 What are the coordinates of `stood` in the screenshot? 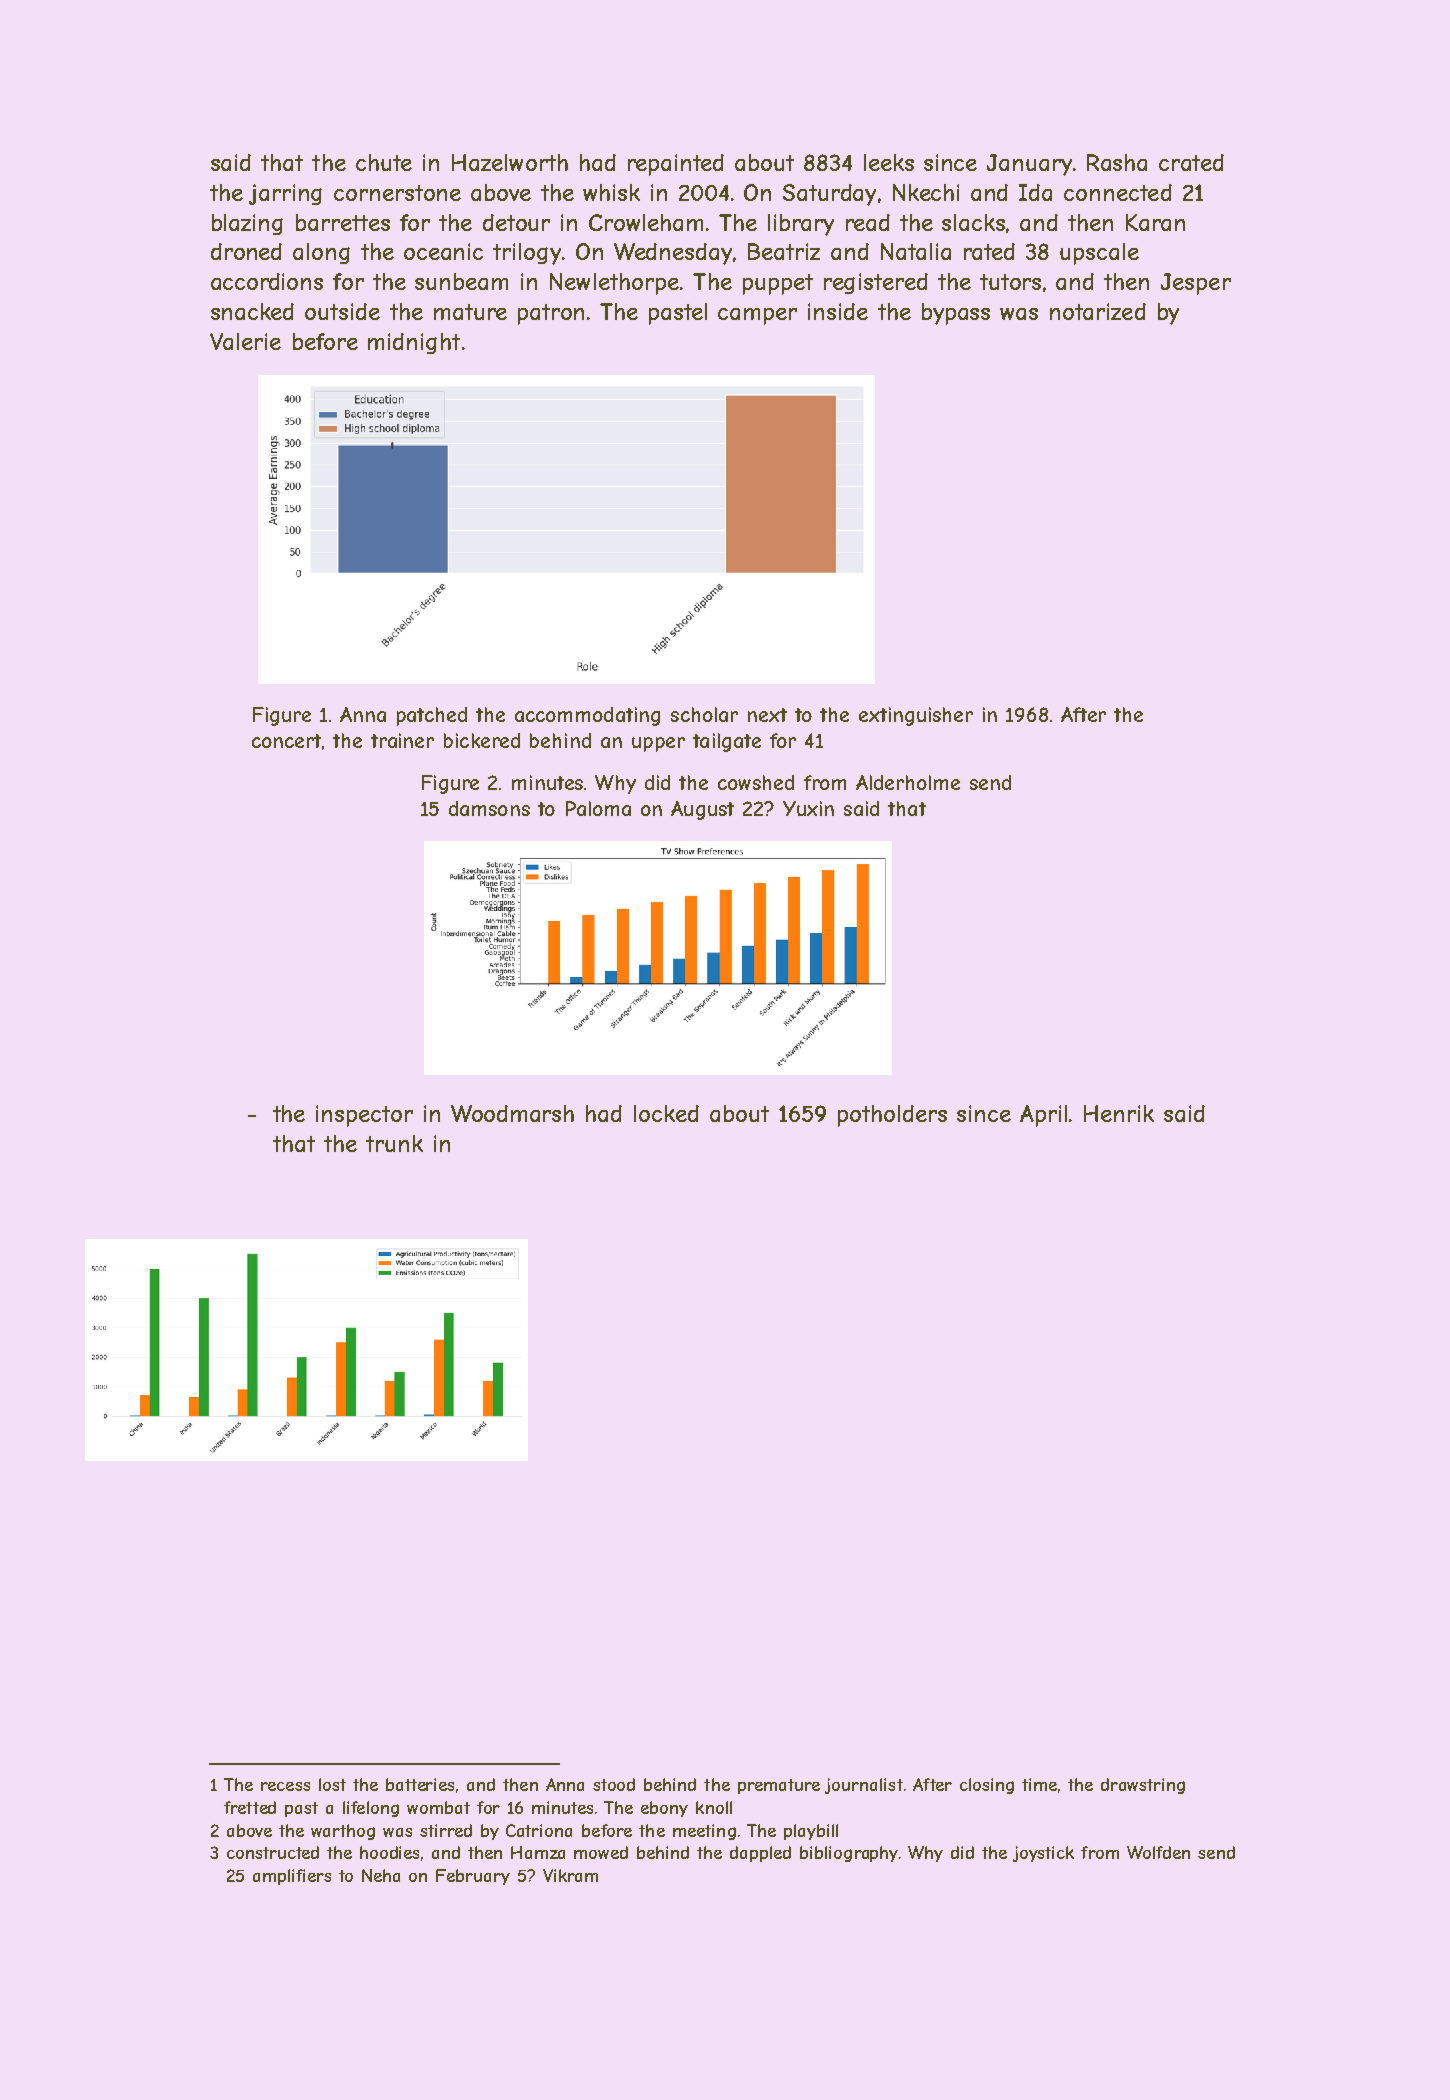 It's located at (614, 1784).
